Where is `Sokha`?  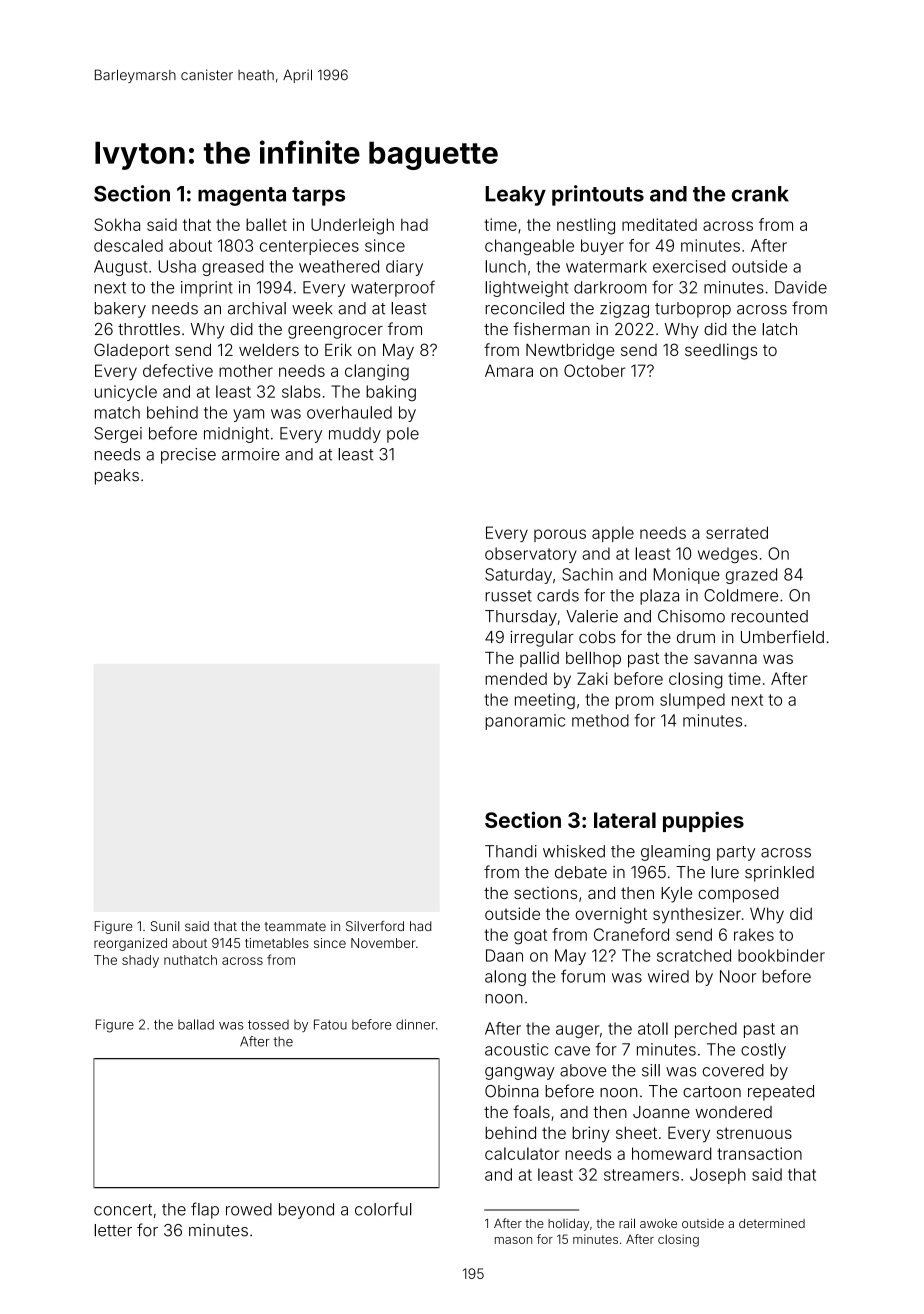
Sokha is located at coordinates (117, 224).
